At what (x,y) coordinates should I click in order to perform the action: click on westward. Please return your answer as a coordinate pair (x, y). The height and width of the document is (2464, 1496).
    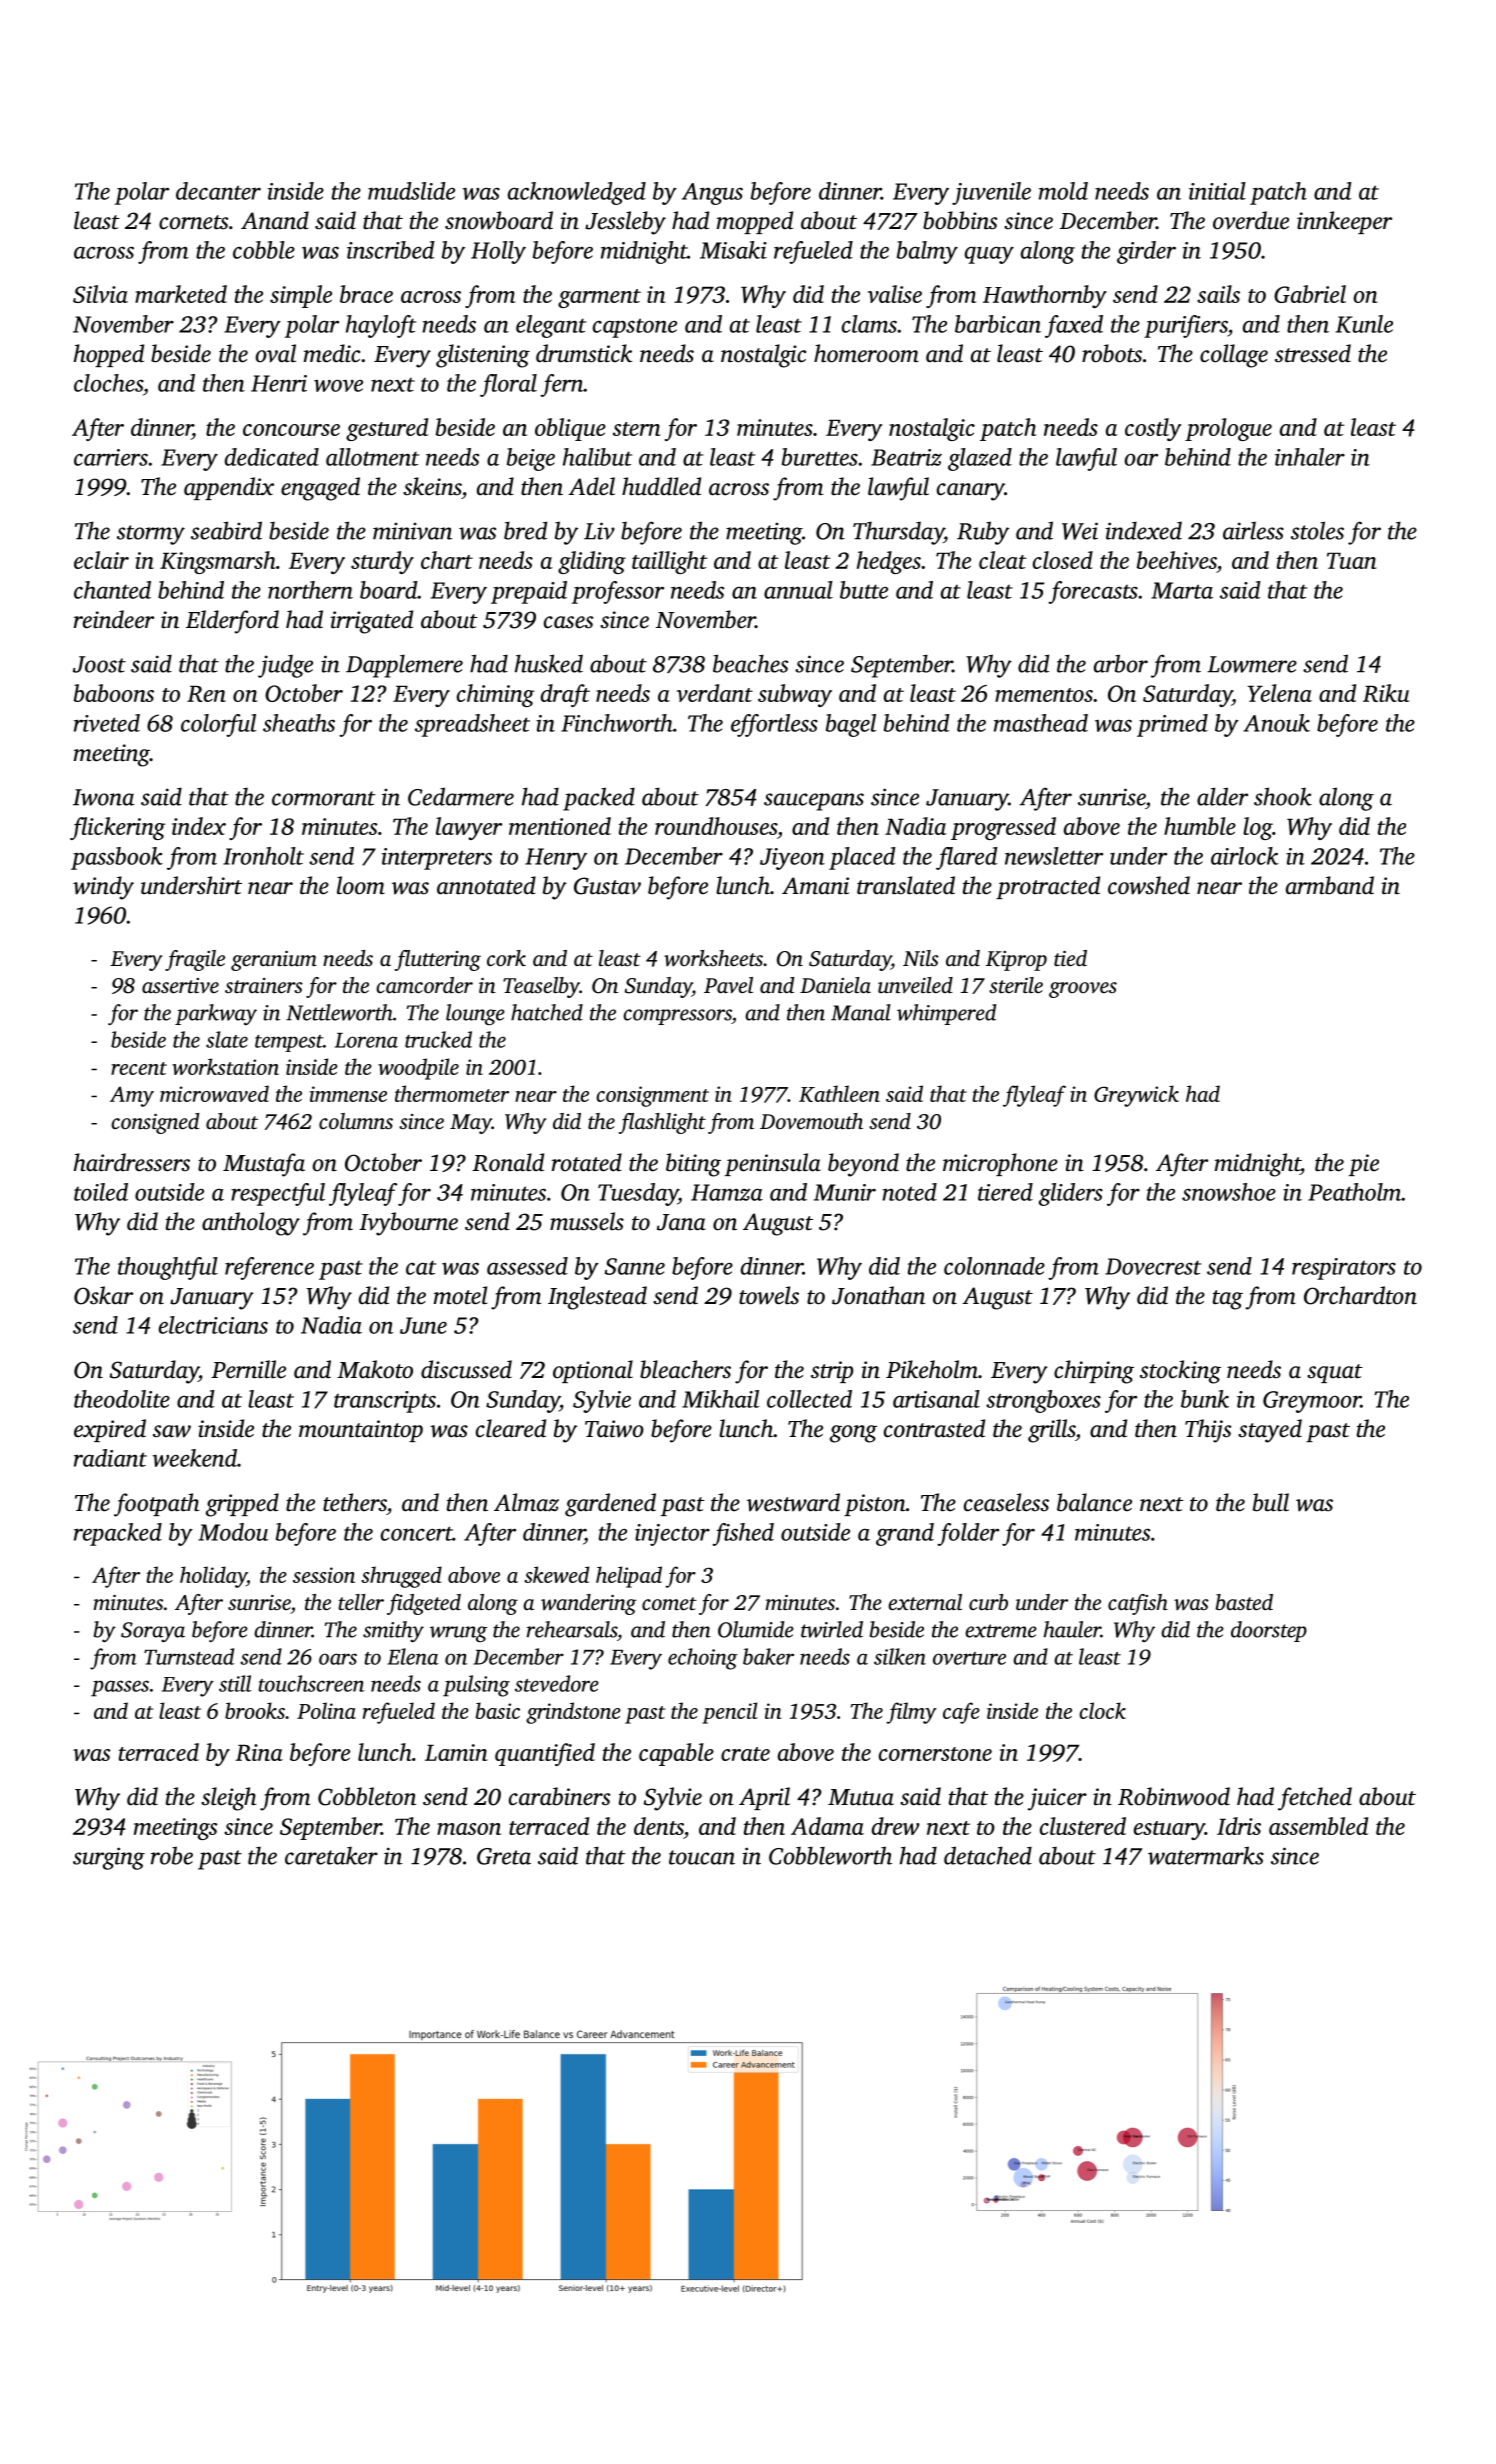
    Looking at the image, I should click on (793, 1502).
